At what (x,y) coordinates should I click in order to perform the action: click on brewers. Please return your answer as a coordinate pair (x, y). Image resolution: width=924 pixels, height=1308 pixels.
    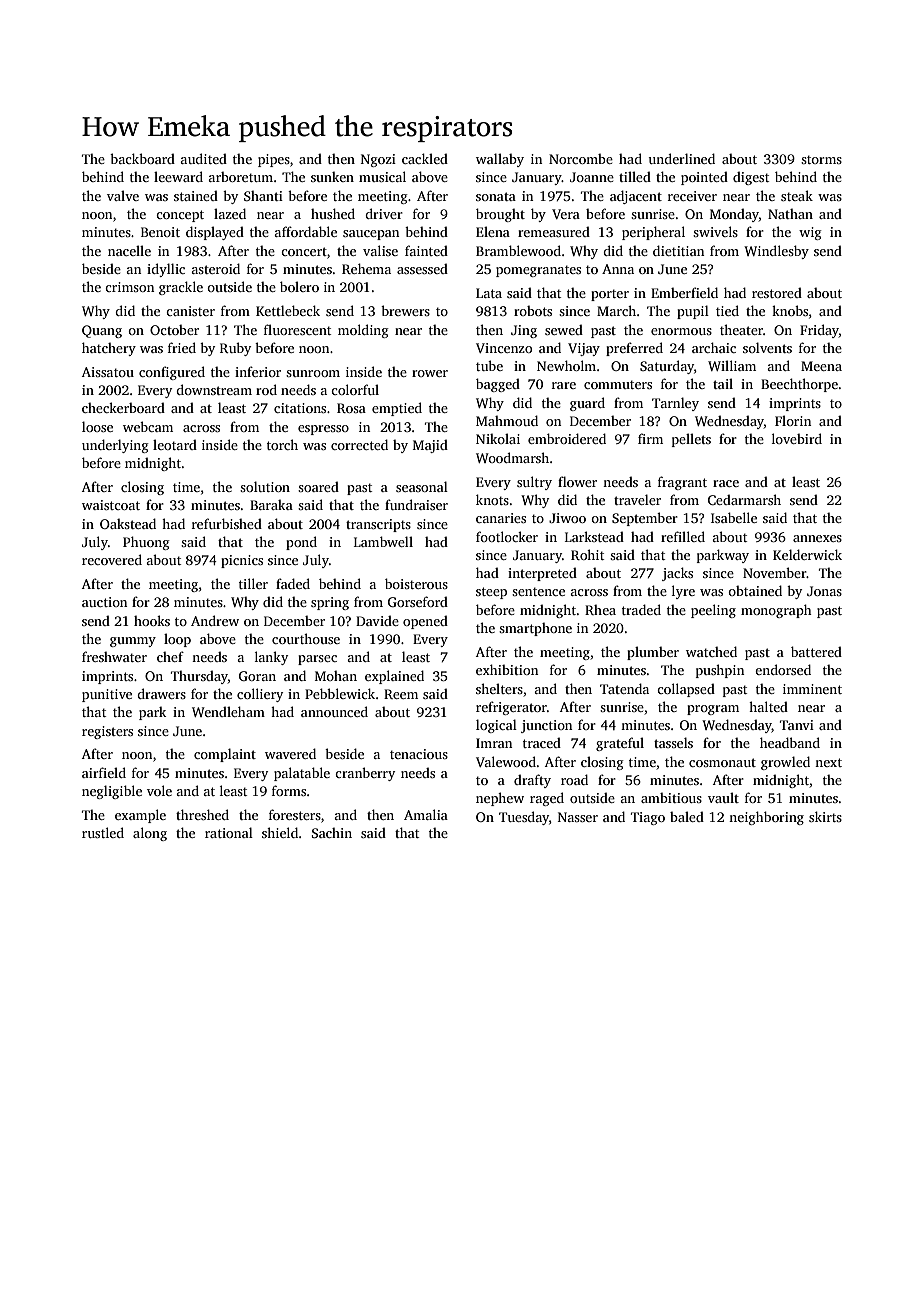
    Looking at the image, I should click on (405, 310).
